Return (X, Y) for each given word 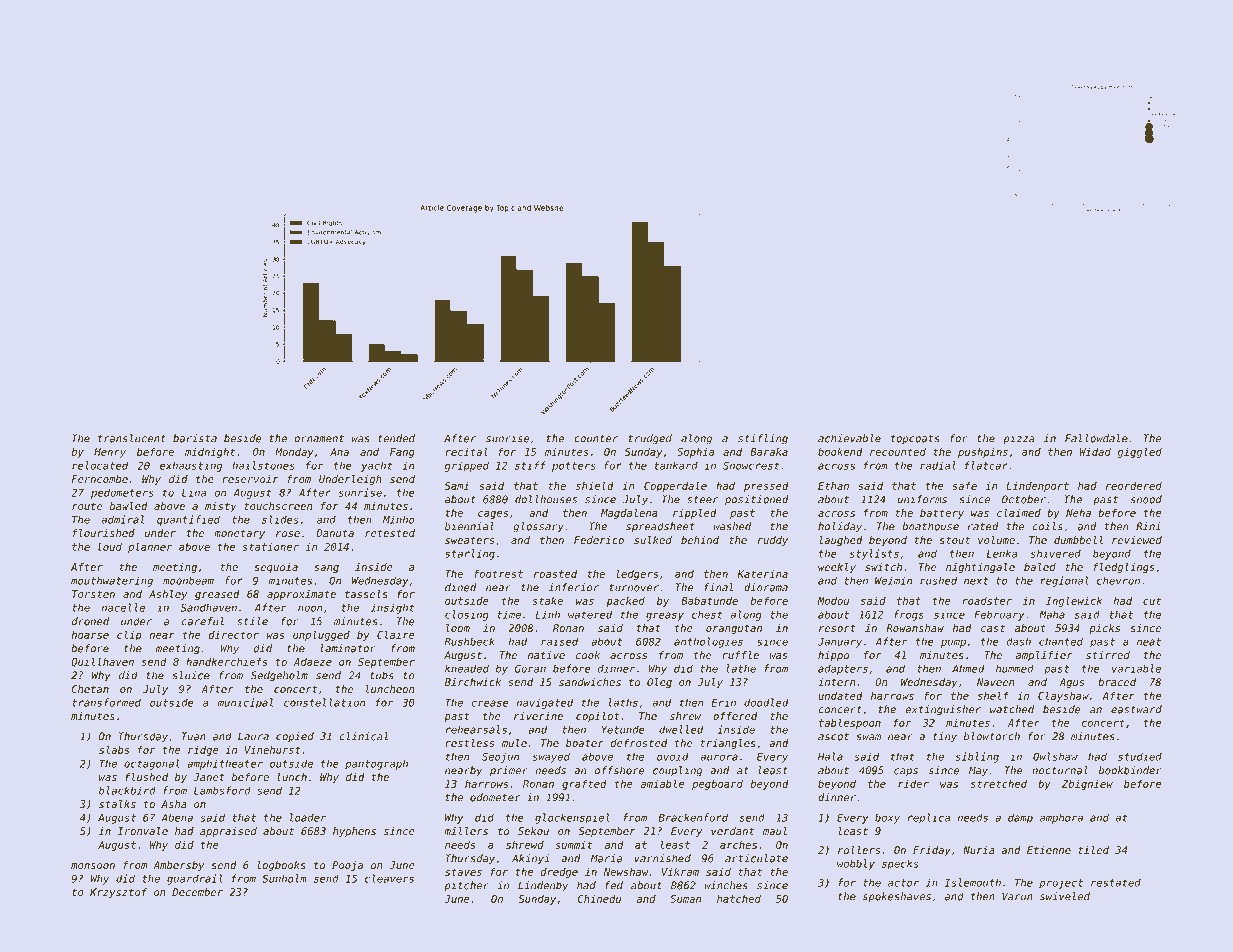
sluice (191, 675)
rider (913, 783)
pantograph (376, 764)
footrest (498, 573)
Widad (1095, 451)
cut (1152, 601)
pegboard (717, 784)
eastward (1136, 709)
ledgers (637, 574)
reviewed (1137, 540)
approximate (301, 595)
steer (702, 500)
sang (326, 569)
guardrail (195, 879)
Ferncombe (99, 479)
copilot (597, 717)
